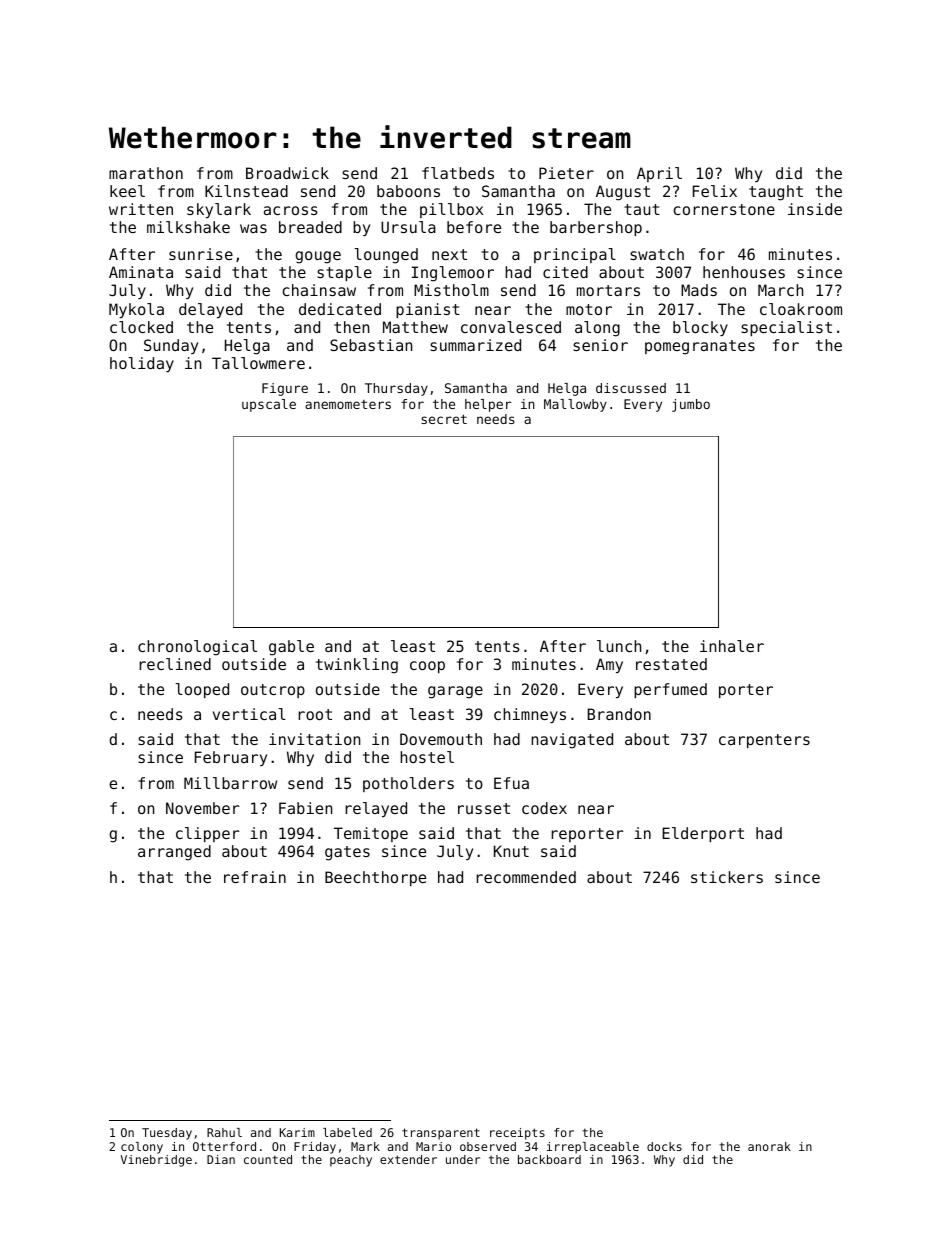 Image resolution: width=952 pixels, height=1233 pixels. What do you see at coordinates (664, 1146) in the page?
I see `docks` at bounding box center [664, 1146].
